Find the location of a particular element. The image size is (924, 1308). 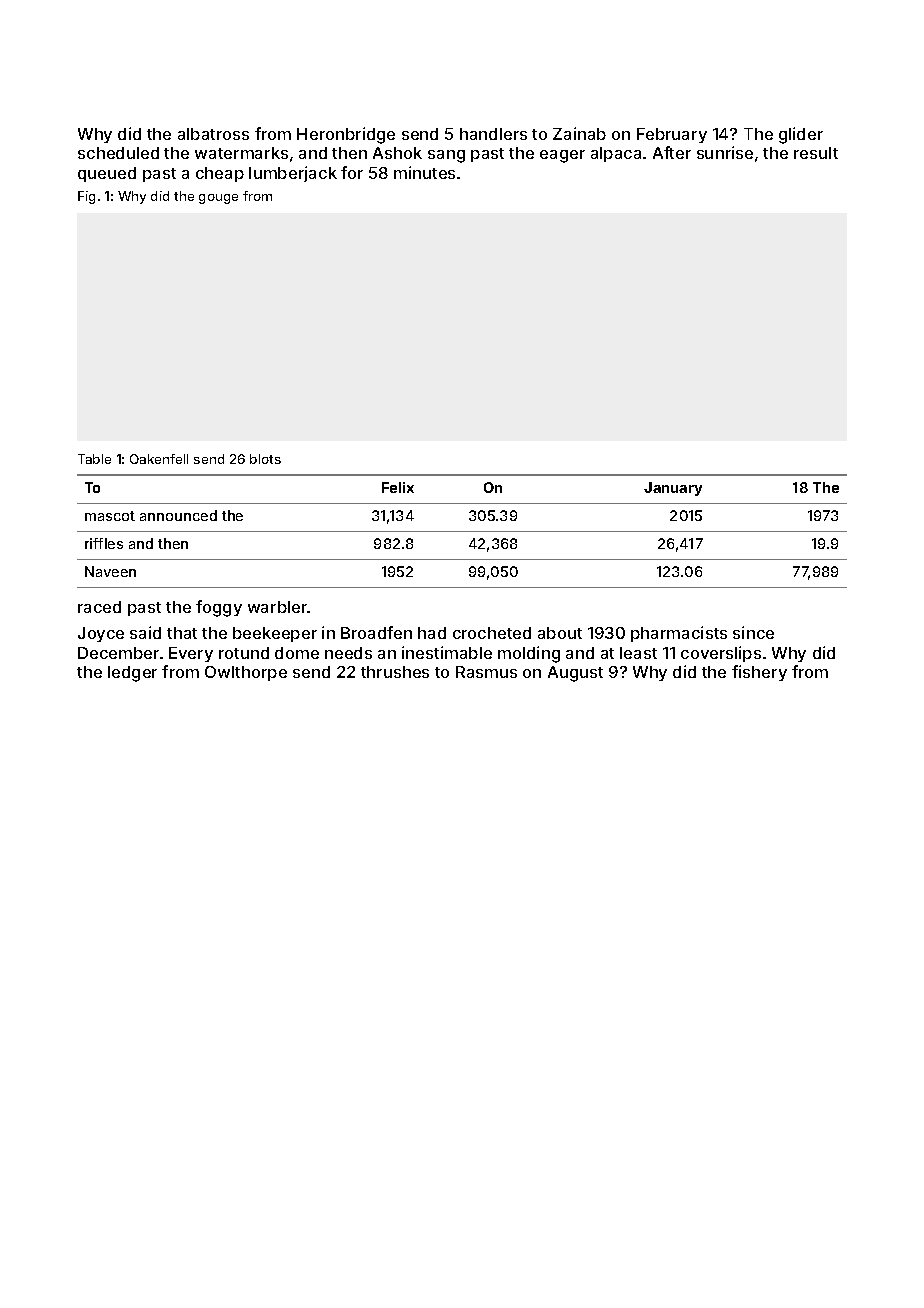

alpaca is located at coordinates (616, 154).
